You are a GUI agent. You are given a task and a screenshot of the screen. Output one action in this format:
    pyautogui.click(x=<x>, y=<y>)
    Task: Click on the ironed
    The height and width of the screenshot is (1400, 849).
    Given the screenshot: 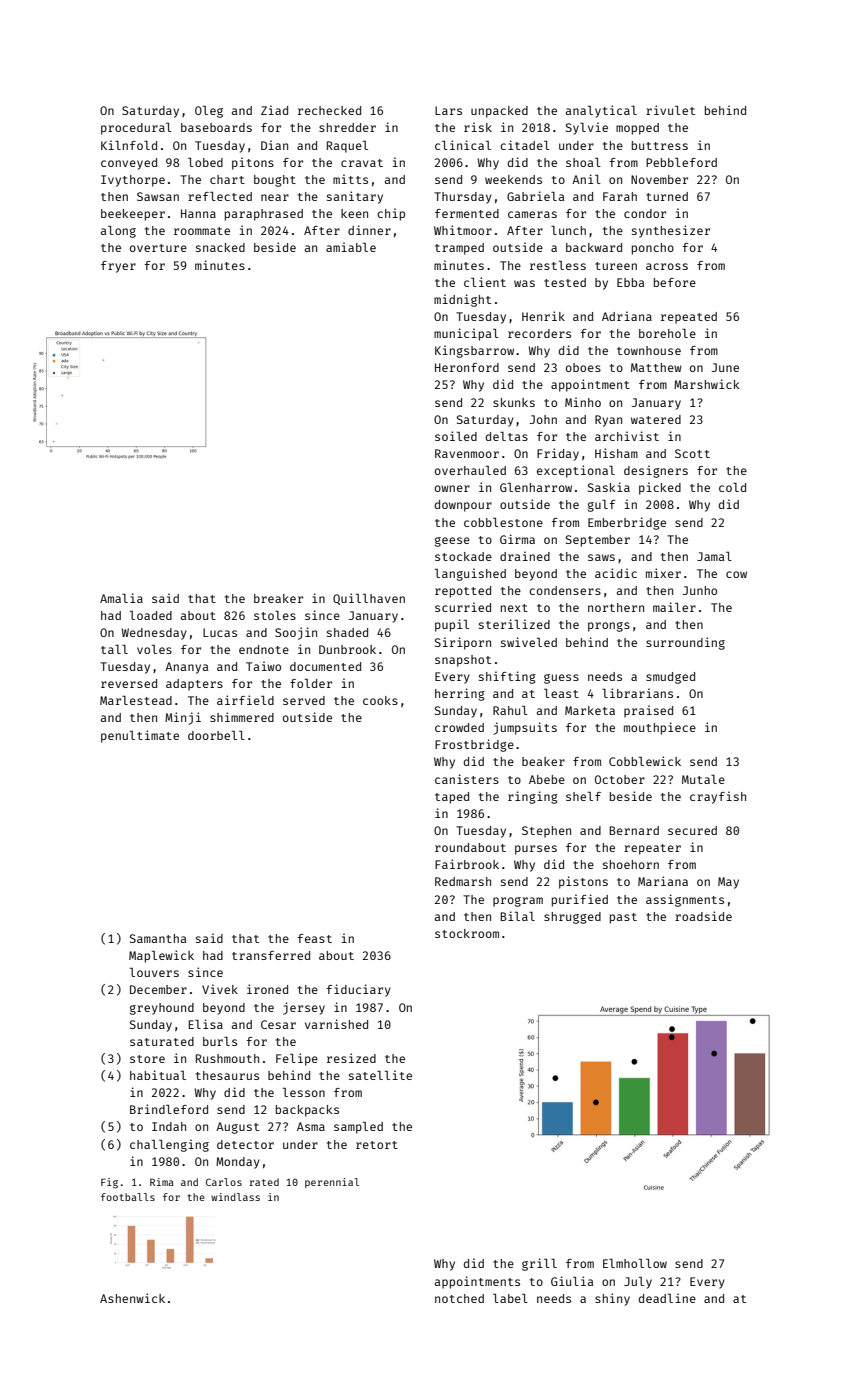 What is the action you would take?
    pyautogui.click(x=267, y=989)
